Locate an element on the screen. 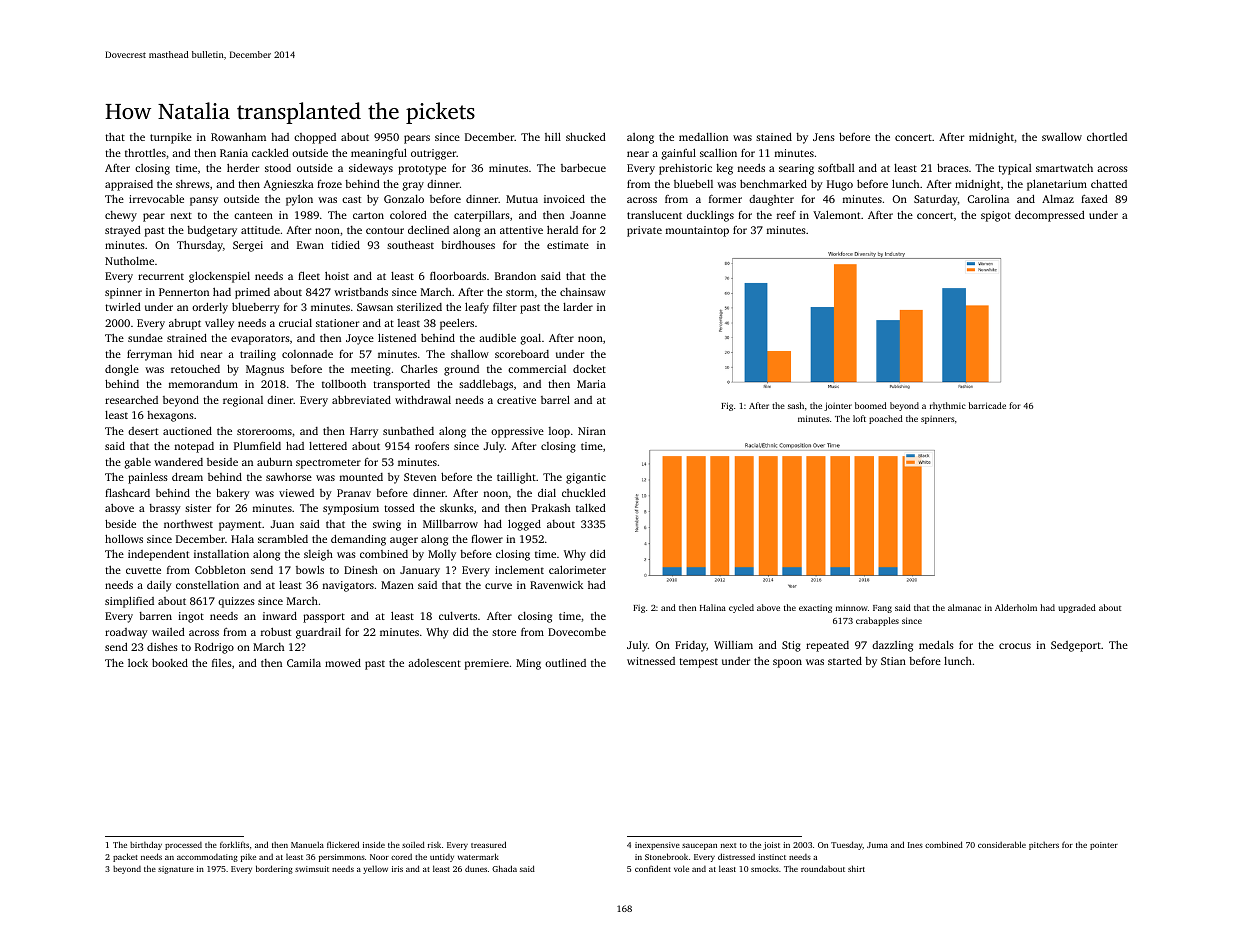 The height and width of the screenshot is (952, 1233). symposium is located at coordinates (351, 509).
